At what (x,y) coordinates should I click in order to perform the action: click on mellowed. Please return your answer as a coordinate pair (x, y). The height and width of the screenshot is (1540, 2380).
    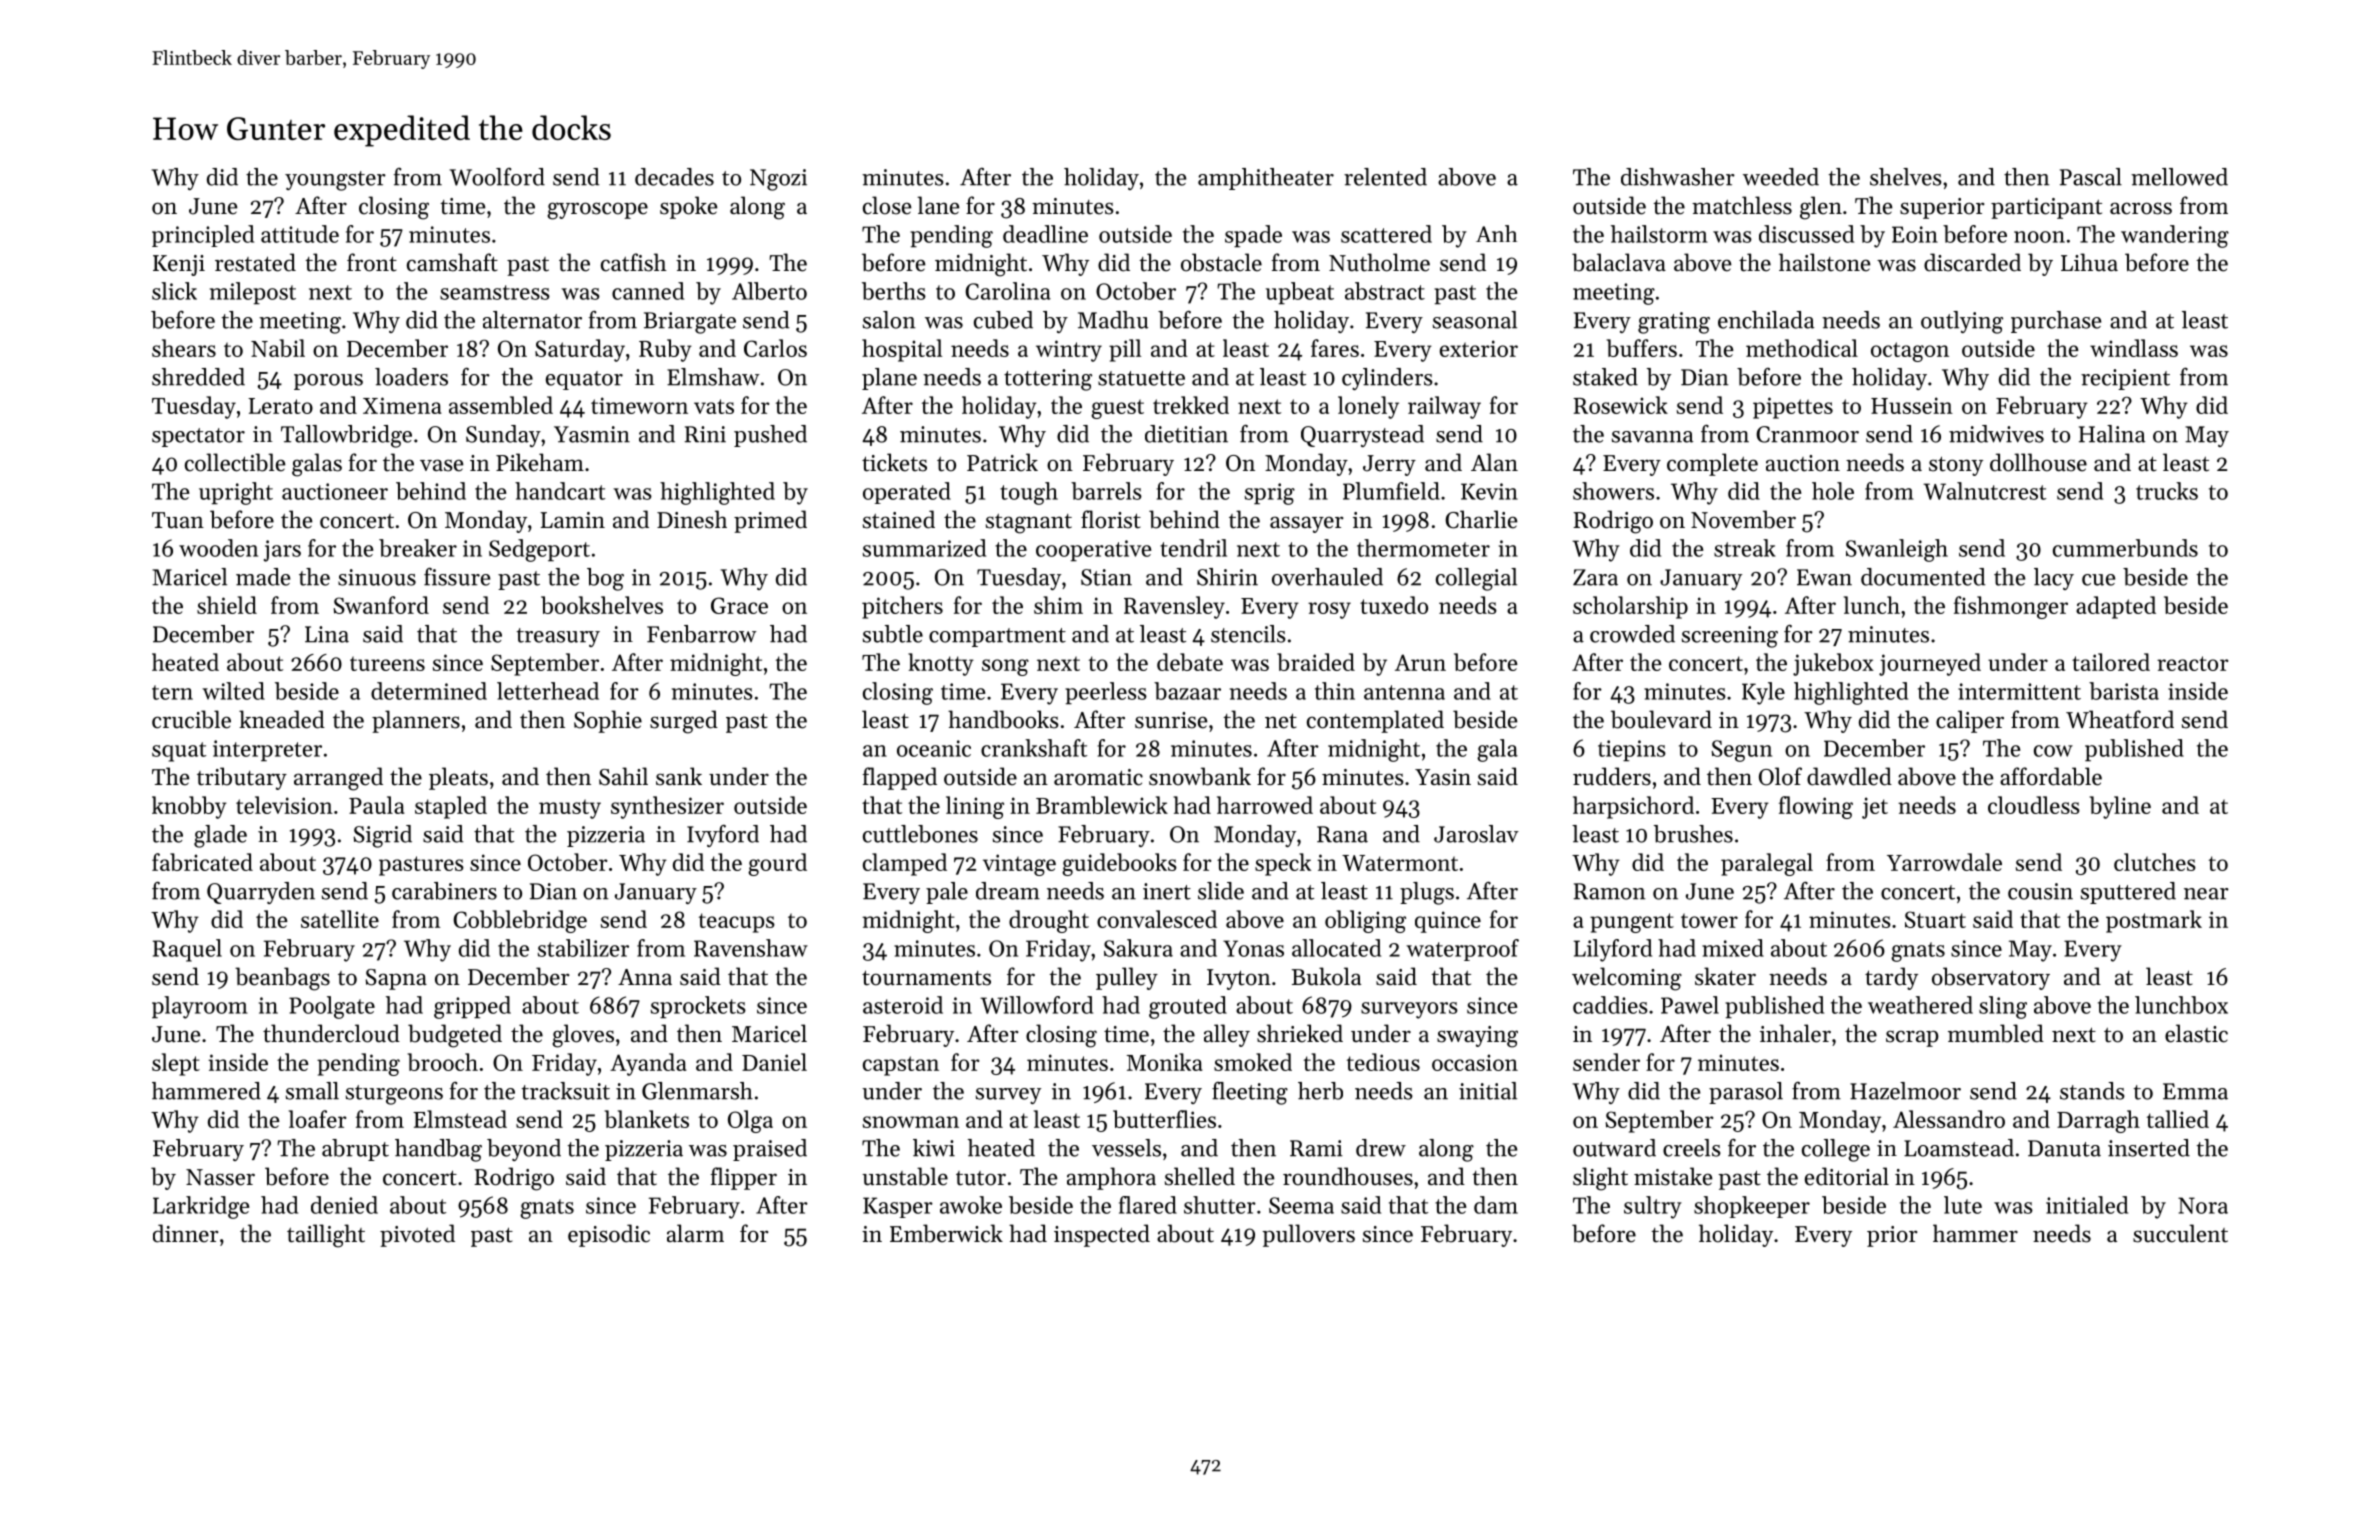
    Looking at the image, I should click on (2179, 177).
